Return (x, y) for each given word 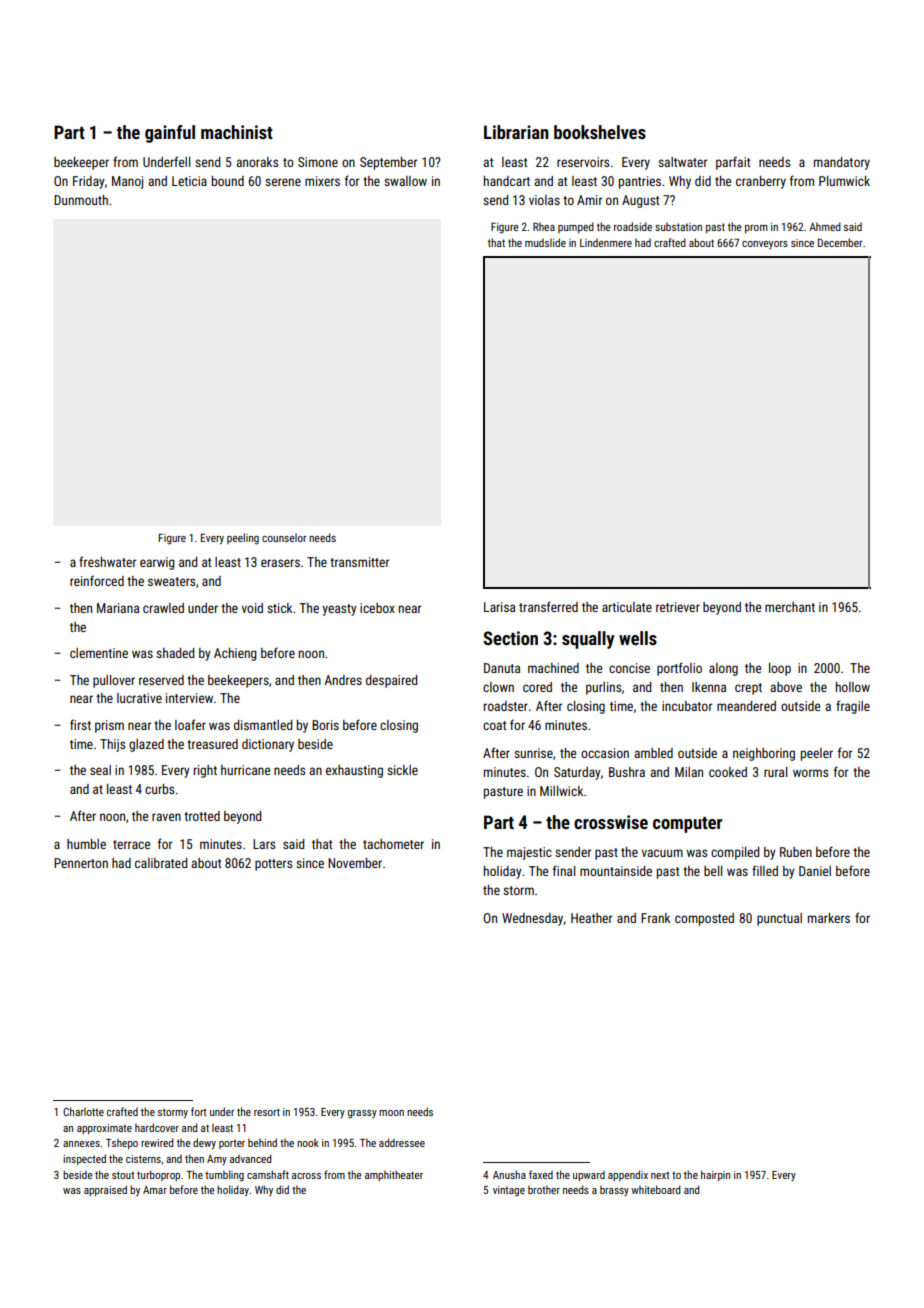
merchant (790, 607)
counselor (284, 537)
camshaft (268, 1174)
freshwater (107, 561)
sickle (402, 770)
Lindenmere (606, 242)
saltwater (682, 162)
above (786, 687)
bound (228, 181)
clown (498, 687)
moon (391, 1113)
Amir (589, 200)
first (80, 724)
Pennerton (81, 863)
